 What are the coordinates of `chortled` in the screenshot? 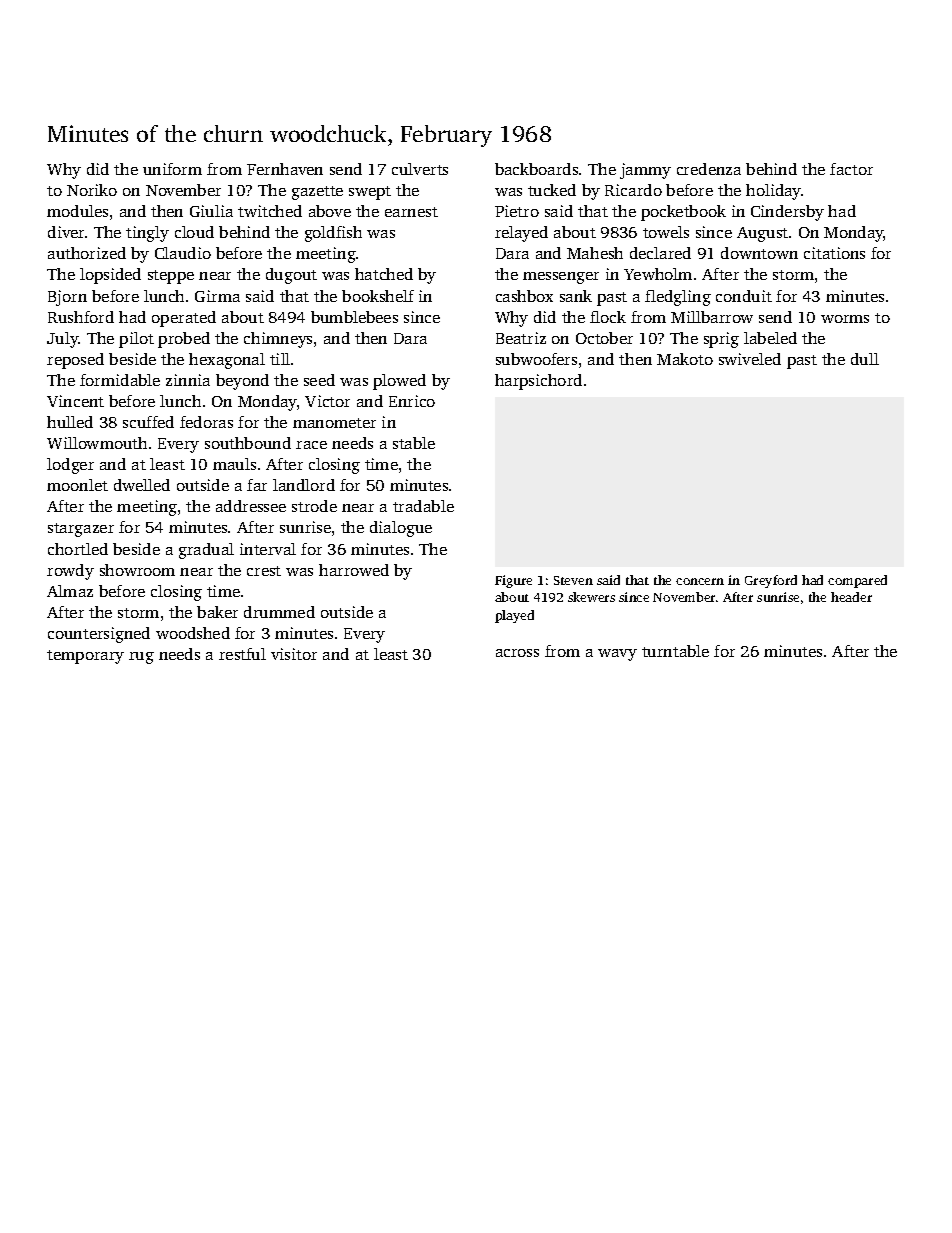 It's located at (78, 549).
